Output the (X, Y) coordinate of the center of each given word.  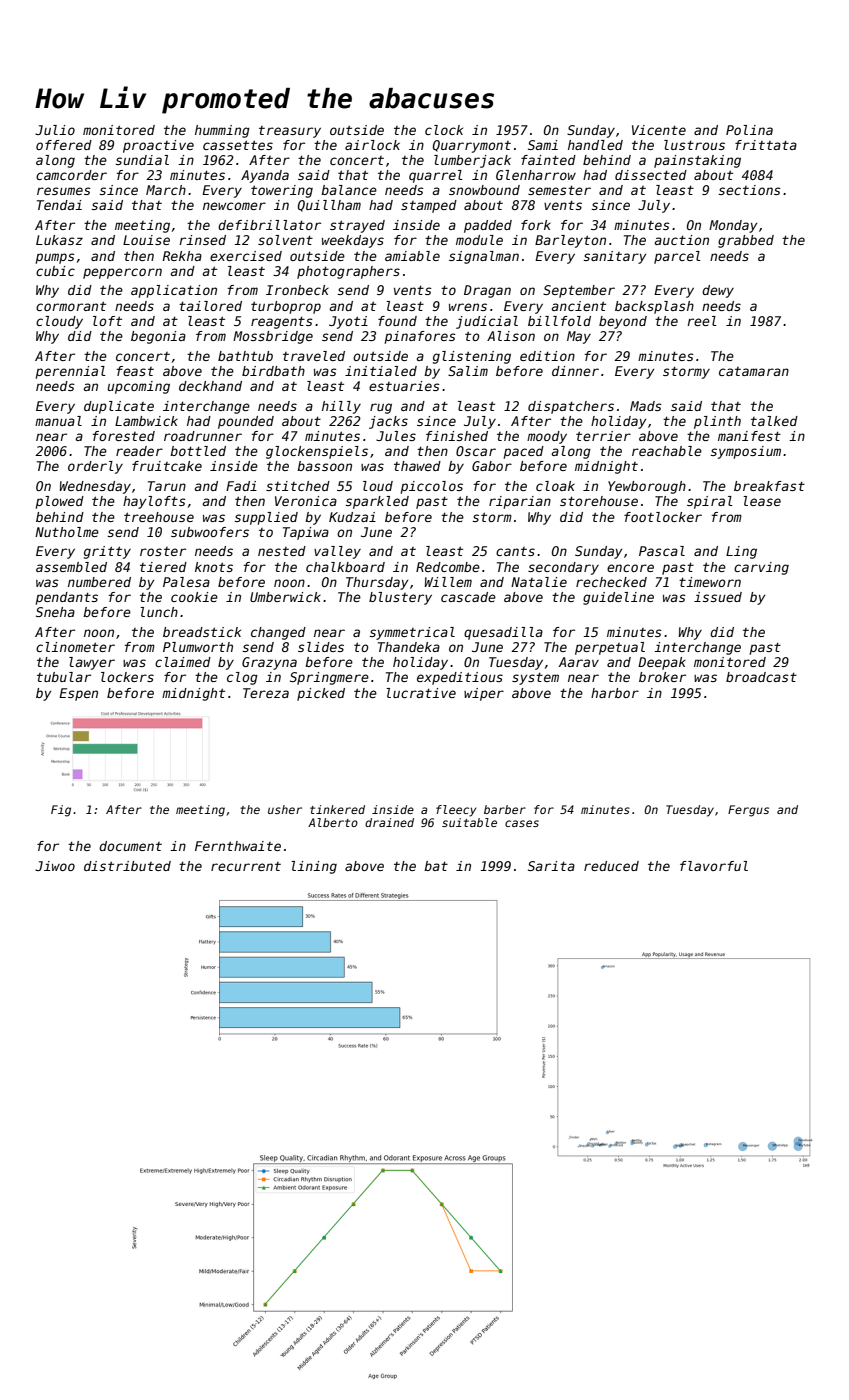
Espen (78, 694)
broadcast (761, 677)
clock (444, 130)
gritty (107, 552)
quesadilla (503, 633)
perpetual (610, 648)
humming (222, 131)
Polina (749, 130)
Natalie (539, 582)
